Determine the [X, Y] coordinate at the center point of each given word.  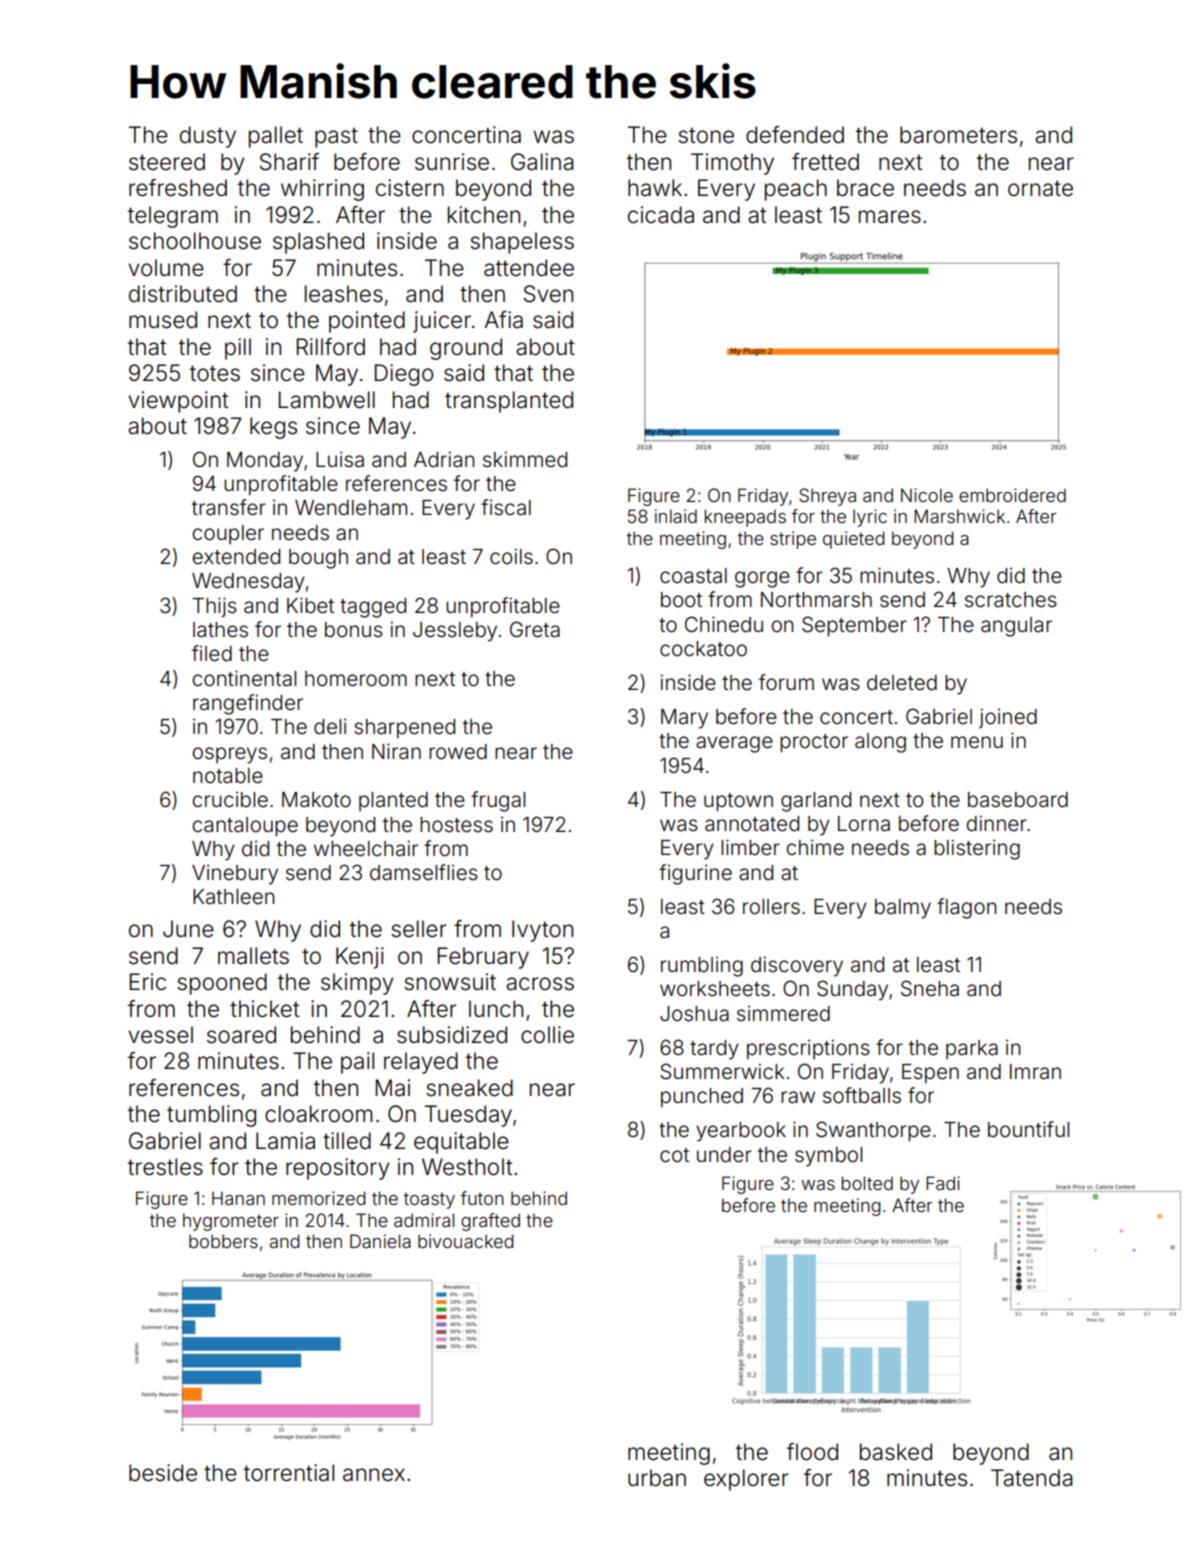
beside [163, 1473]
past [336, 138]
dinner [996, 823]
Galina [542, 162]
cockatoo [703, 649]
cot [674, 1155]
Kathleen [233, 896]
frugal [498, 801]
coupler [228, 534]
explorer [746, 1480]
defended [795, 135]
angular [1016, 627]
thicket [265, 1009]
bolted [867, 1183]
